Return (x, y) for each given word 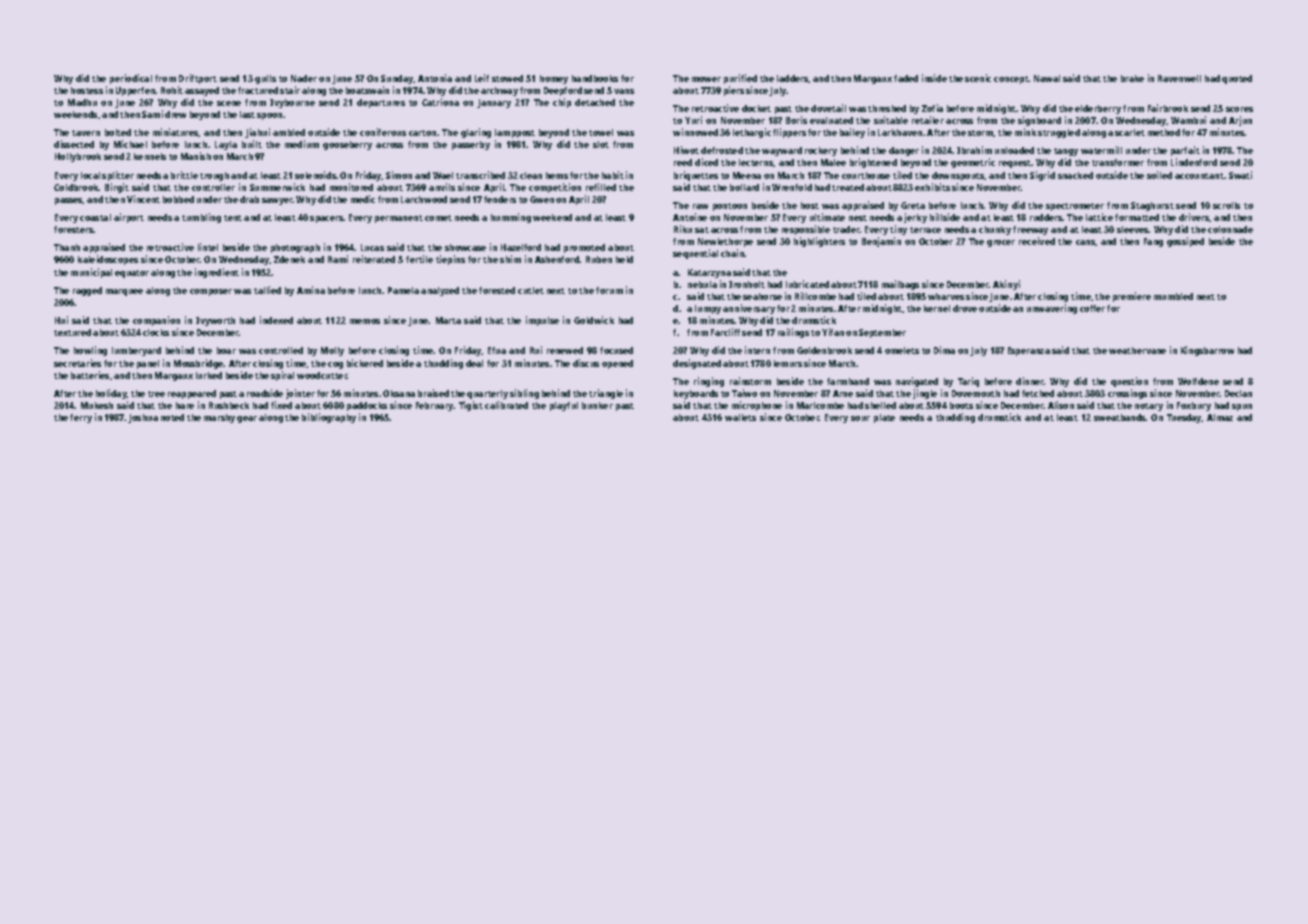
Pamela (403, 290)
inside (934, 78)
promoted (584, 248)
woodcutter (322, 375)
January (494, 103)
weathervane (1137, 350)
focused (616, 350)
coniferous (383, 132)
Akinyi (1006, 285)
